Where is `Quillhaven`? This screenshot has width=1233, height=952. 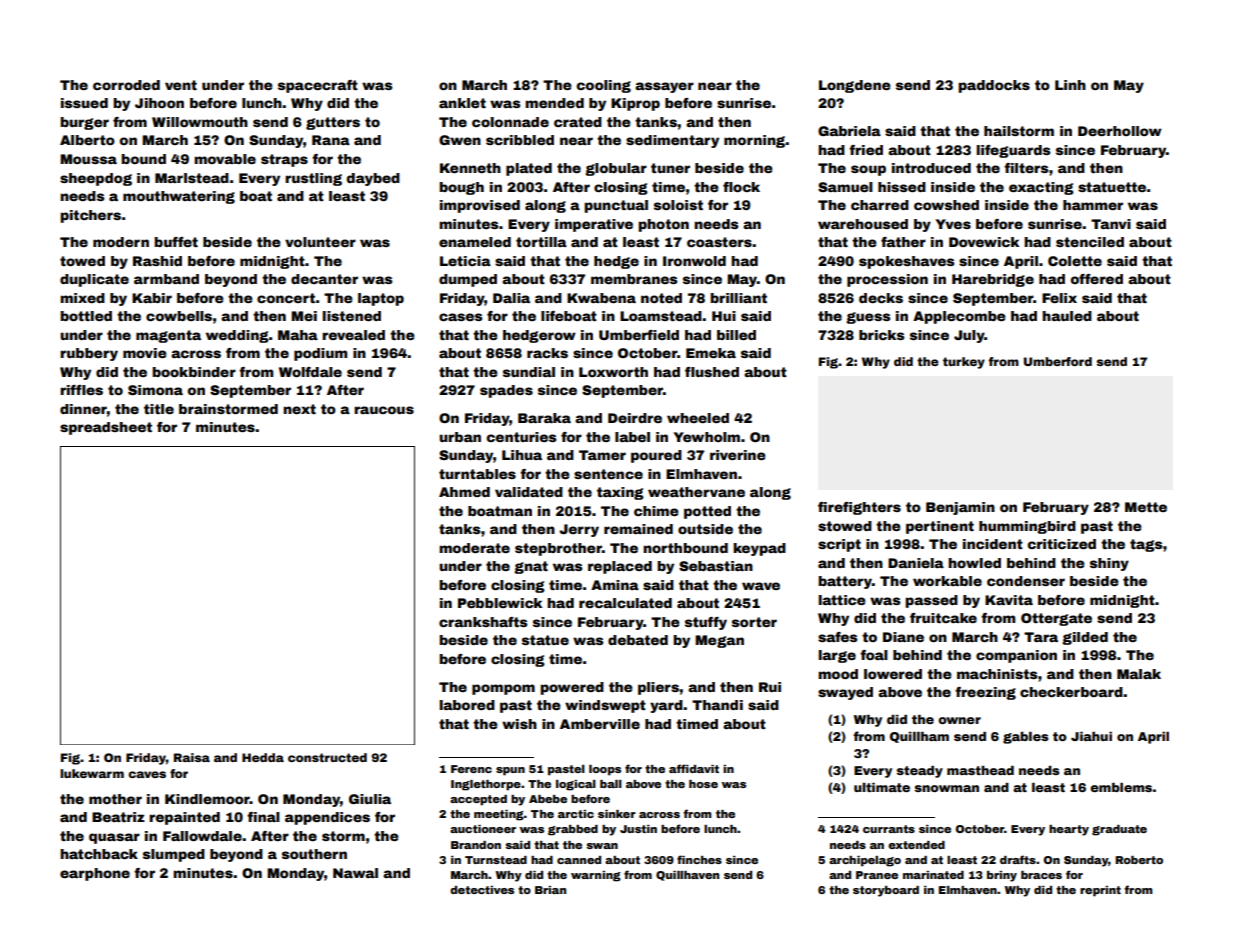
Quillhaven is located at coordinates (687, 876).
